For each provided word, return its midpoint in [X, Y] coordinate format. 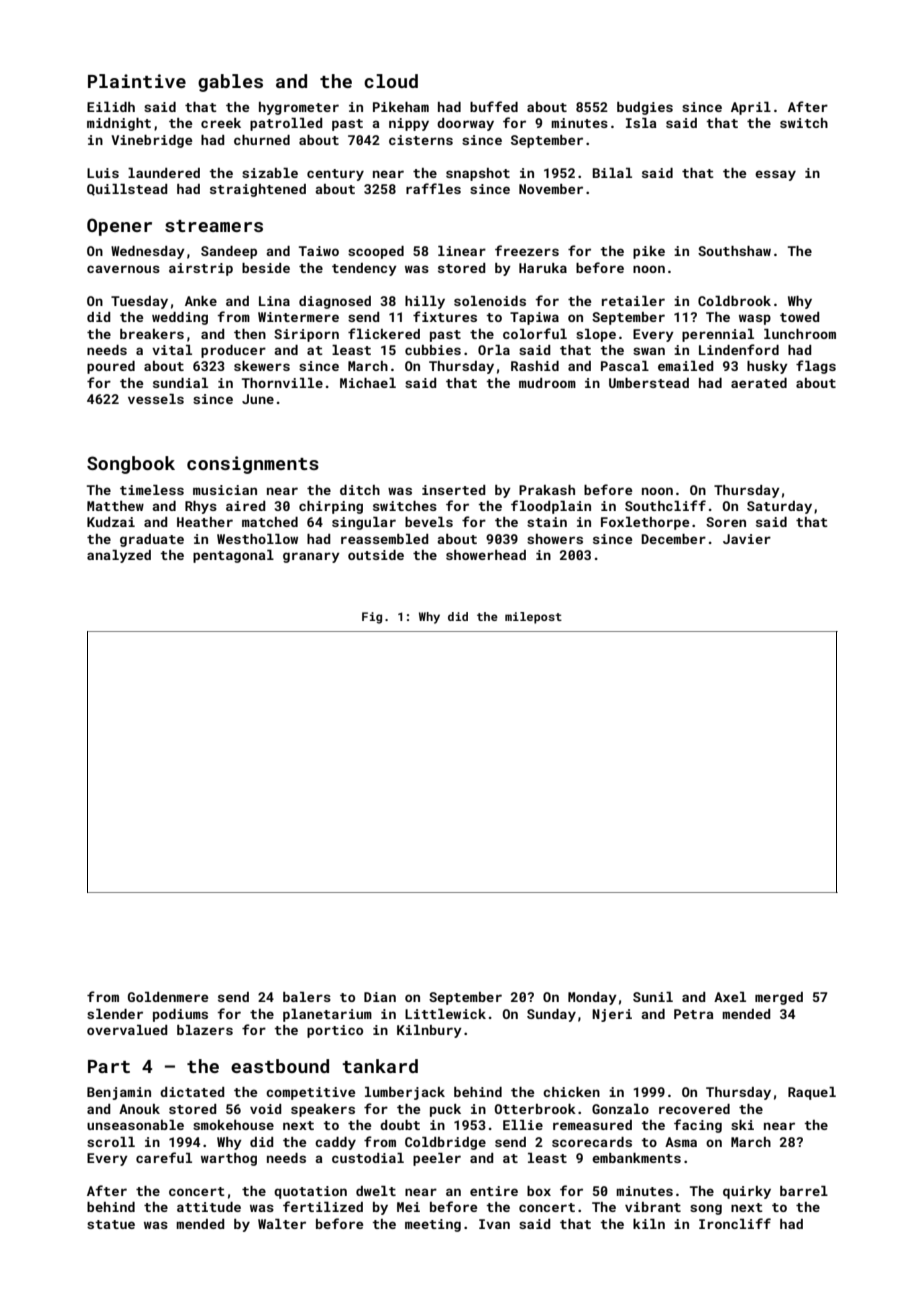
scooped [376, 252]
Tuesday [139, 302]
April [751, 108]
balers [307, 997]
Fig [372, 618]
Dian [380, 997]
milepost [533, 618]
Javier [747, 539]
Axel [730, 997]
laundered [164, 173]
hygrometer [299, 108]
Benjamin [119, 1093]
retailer [633, 301]
